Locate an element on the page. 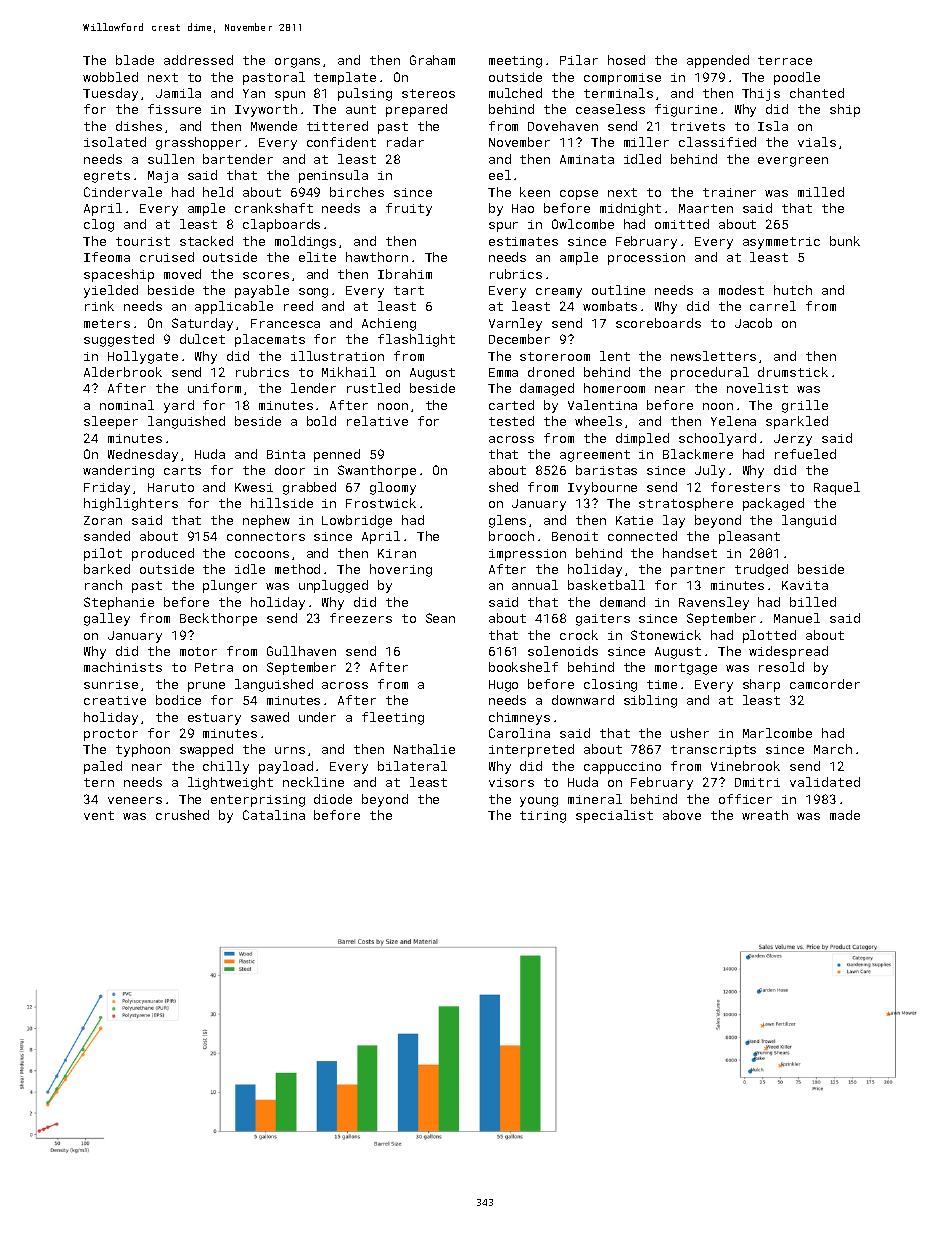 This image has height=1233, width=952. tiring is located at coordinates (543, 817).
